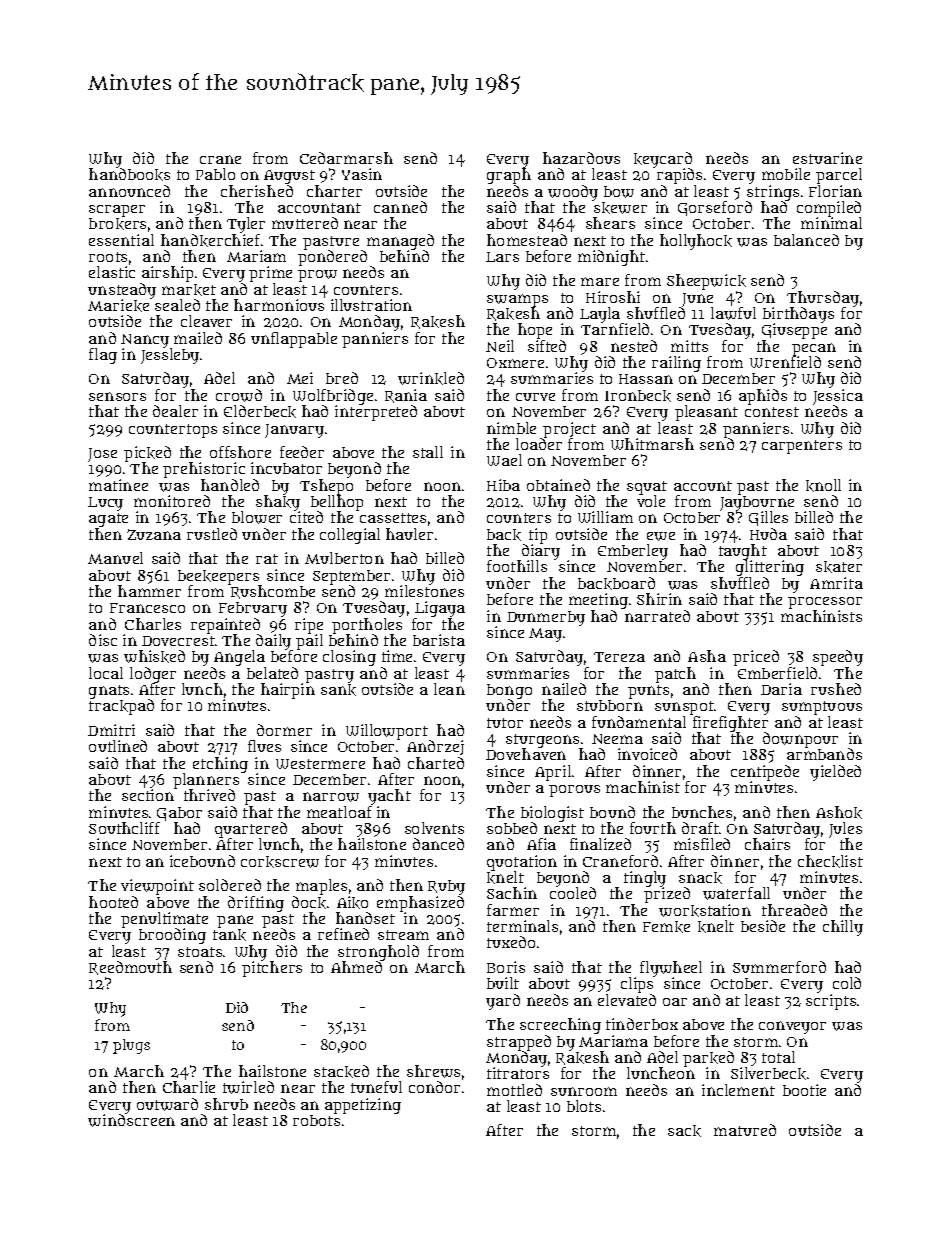  What do you see at coordinates (768, 534) in the screenshot?
I see `Huda` at bounding box center [768, 534].
